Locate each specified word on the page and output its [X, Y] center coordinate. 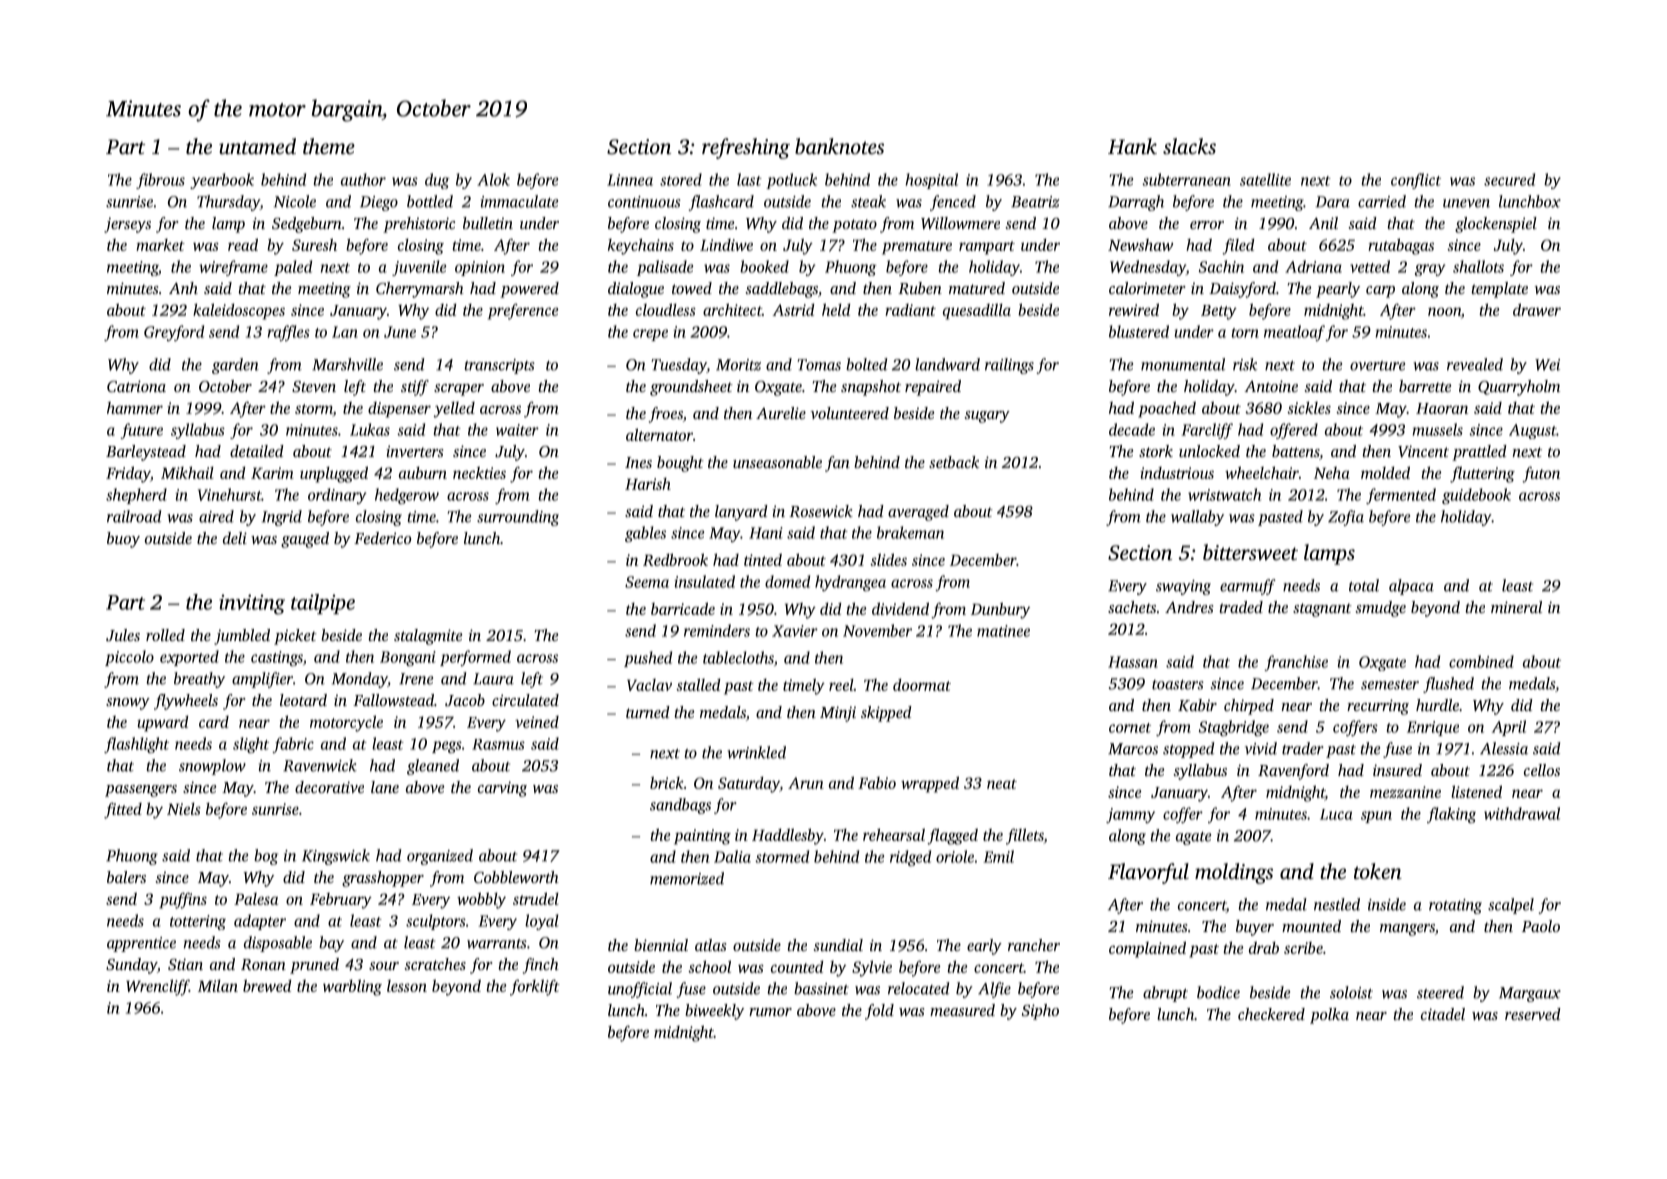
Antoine [1271, 386]
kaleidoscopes [239, 311]
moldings [1234, 873]
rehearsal [894, 834]
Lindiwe [726, 245]
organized [440, 857]
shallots [1478, 266]
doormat [922, 685]
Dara [1333, 202]
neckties [479, 473]
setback [954, 462]
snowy [128, 704]
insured [1397, 770]
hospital [932, 181]
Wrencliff [157, 987]
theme [329, 146]
